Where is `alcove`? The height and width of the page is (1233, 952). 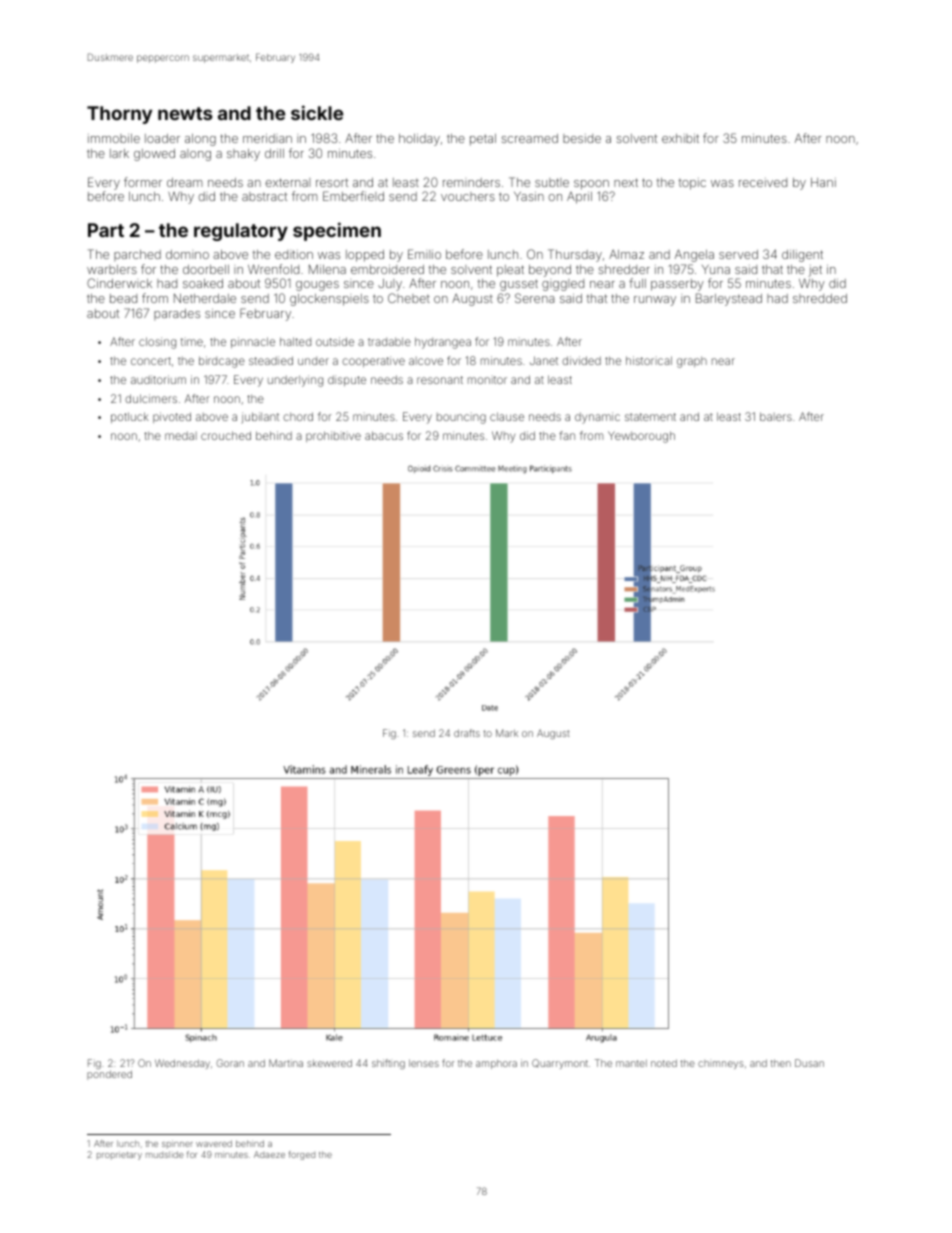
alcove is located at coordinates (426, 361).
